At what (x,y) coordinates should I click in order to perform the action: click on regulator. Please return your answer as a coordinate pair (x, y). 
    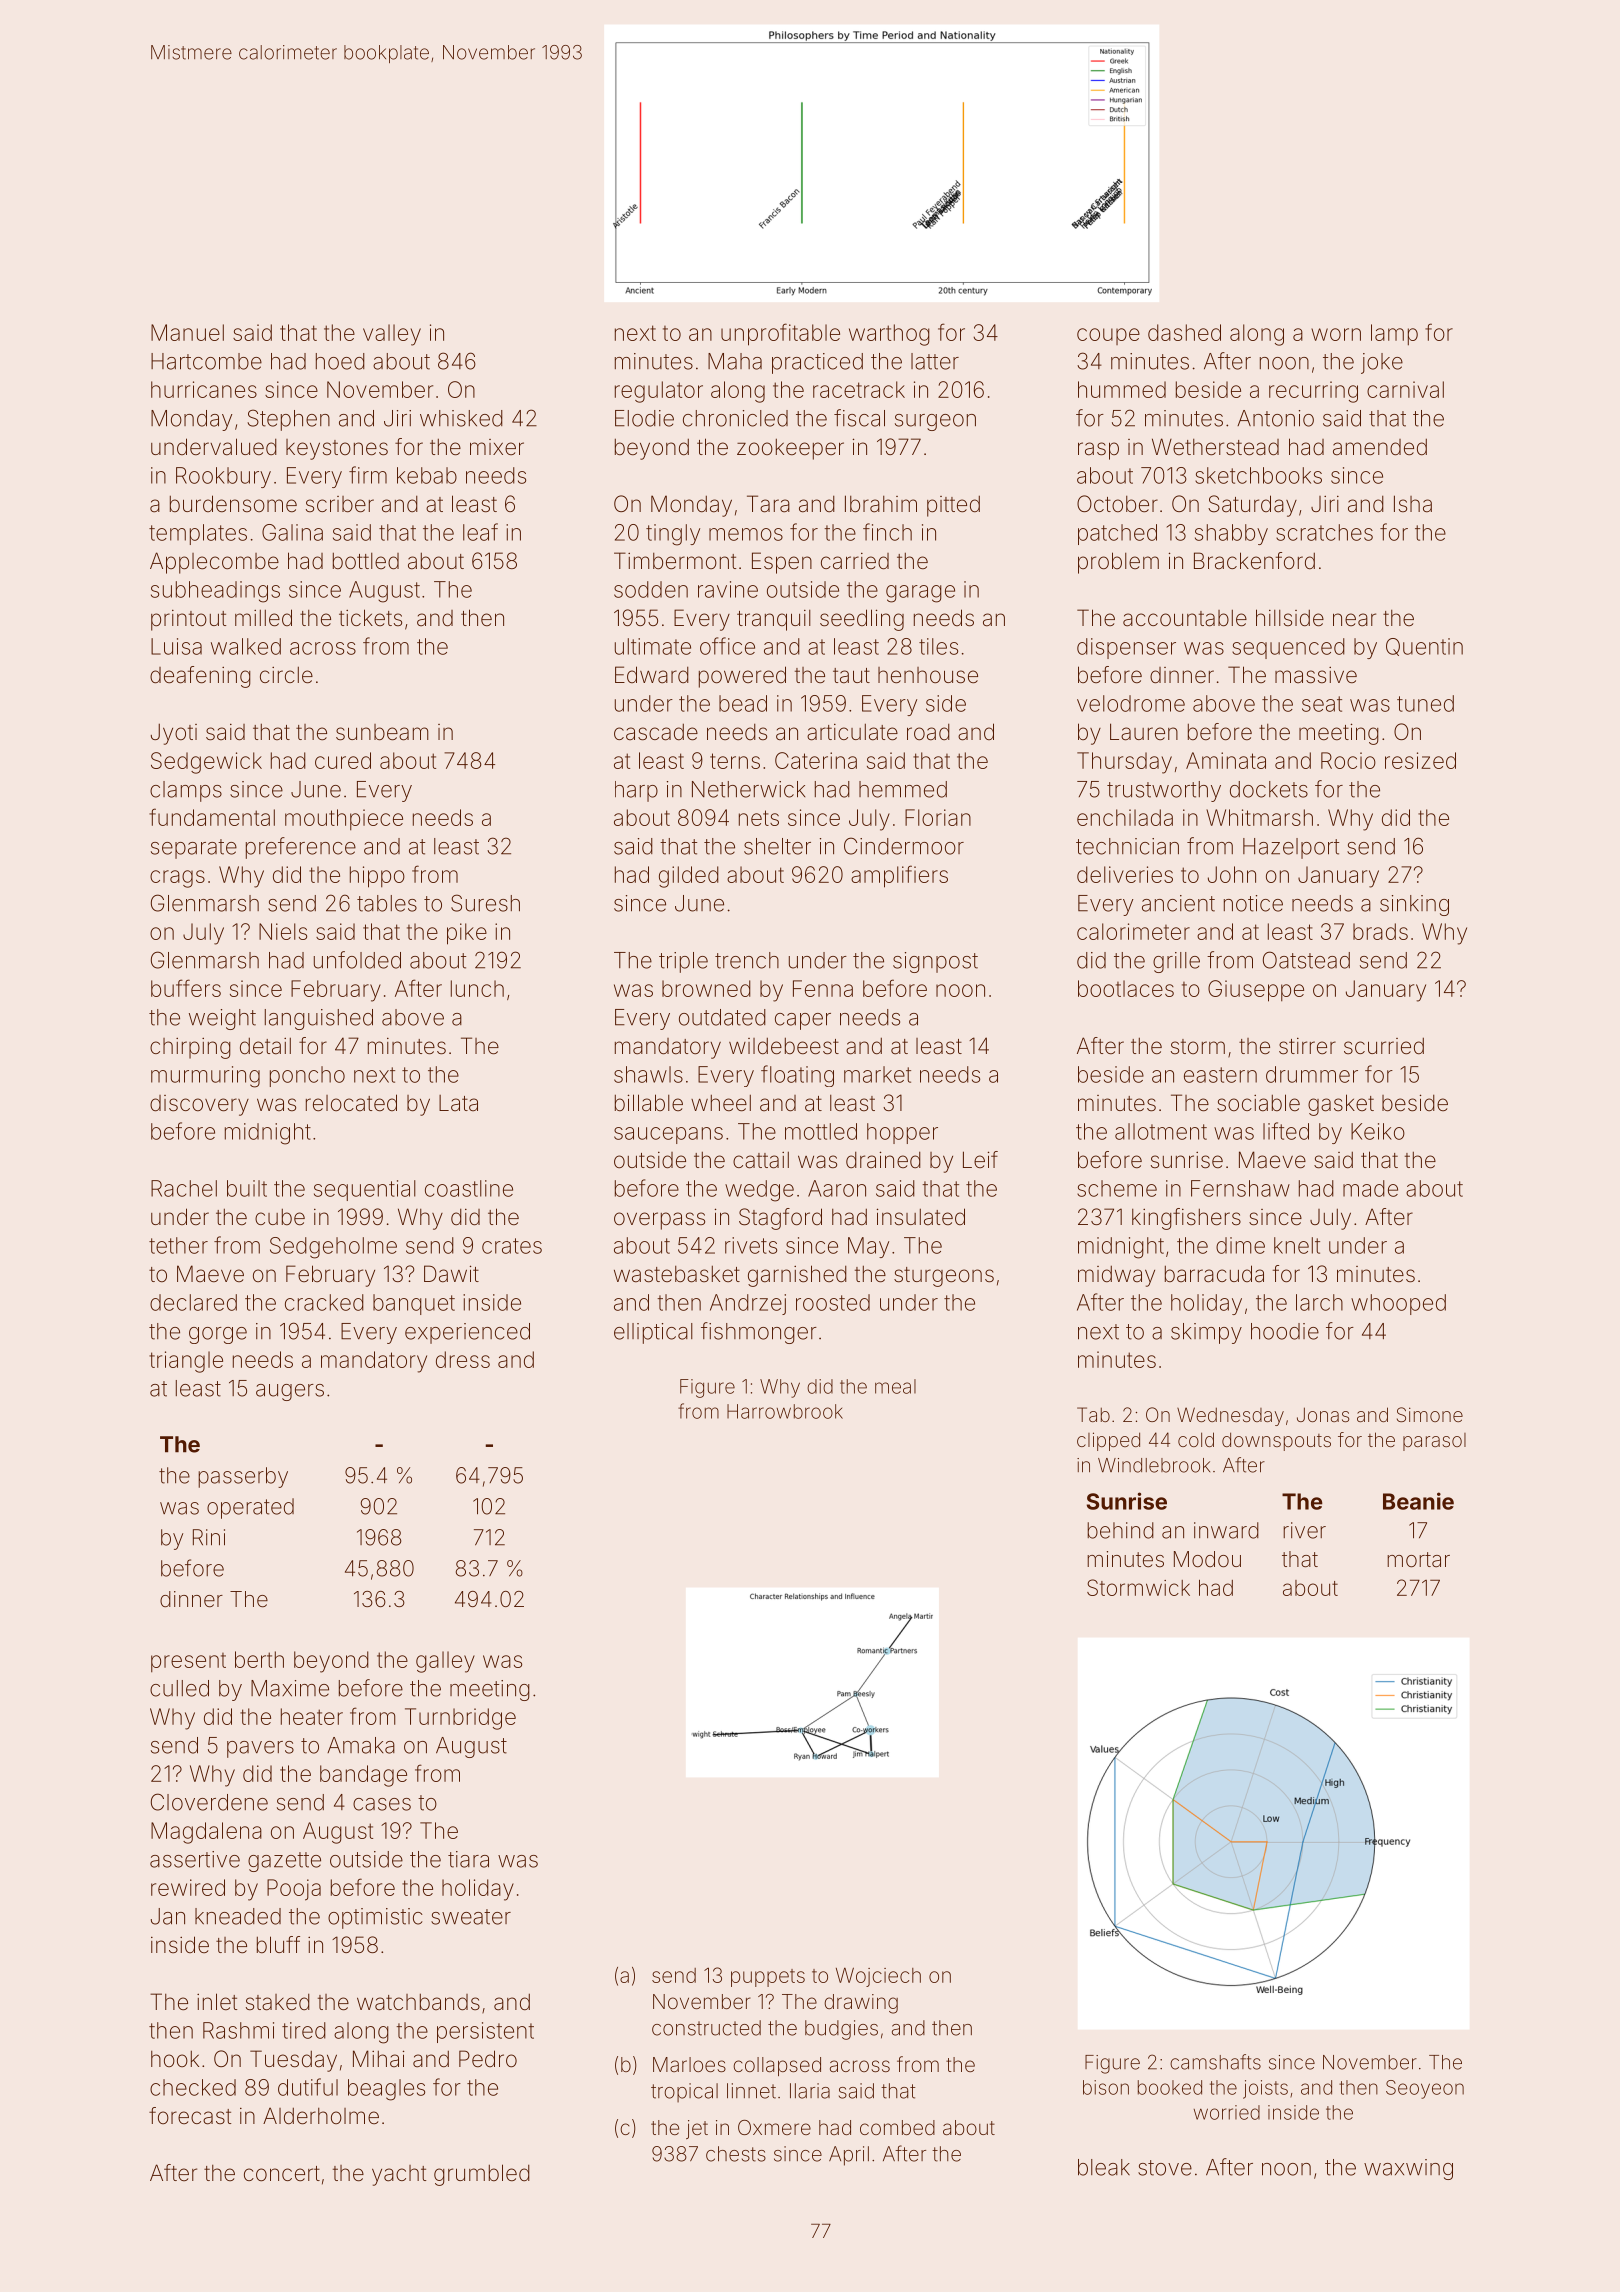
    Looking at the image, I should click on (659, 392).
